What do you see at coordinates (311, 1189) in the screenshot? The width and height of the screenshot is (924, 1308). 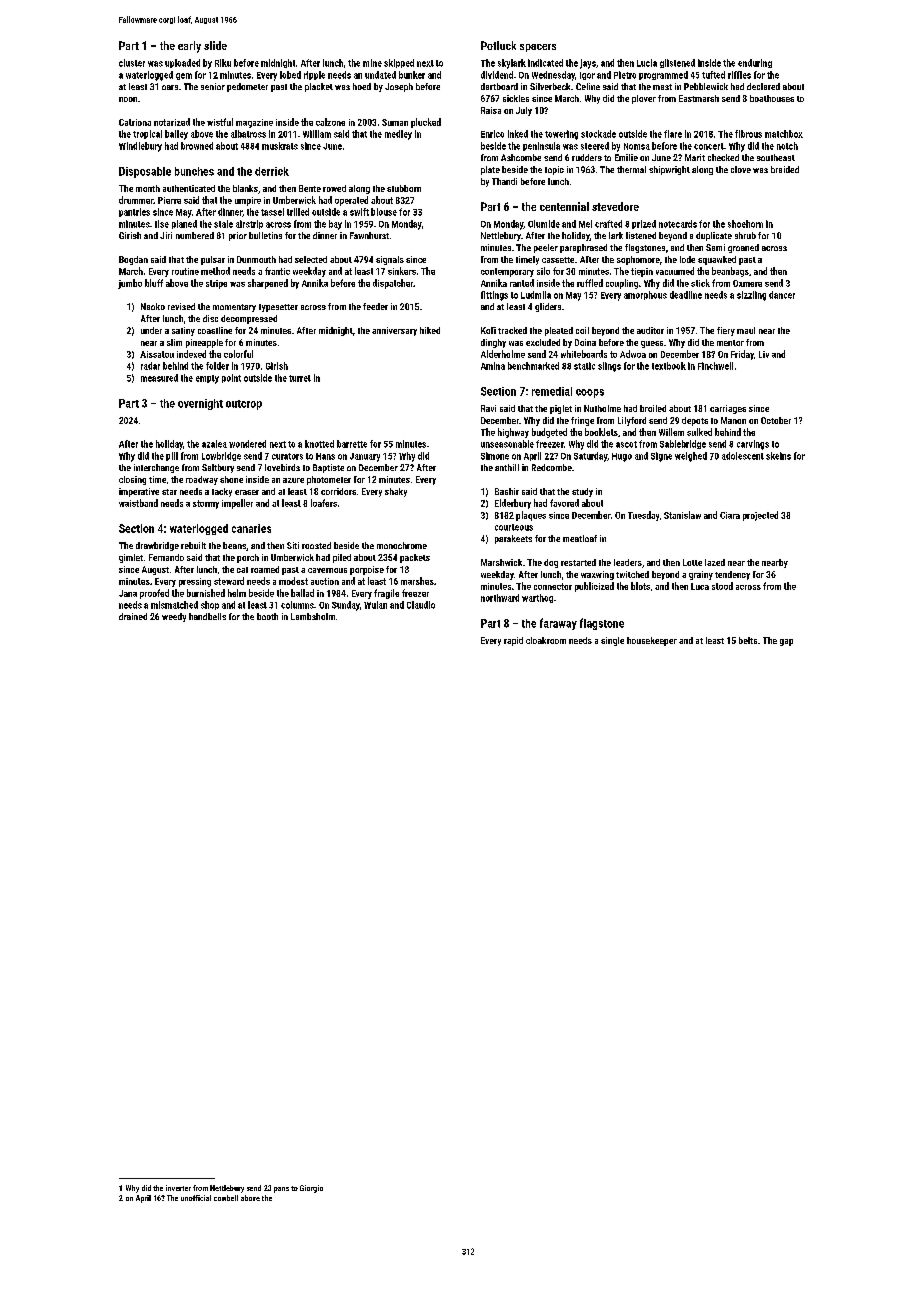 I see `Giorgio` at bounding box center [311, 1189].
